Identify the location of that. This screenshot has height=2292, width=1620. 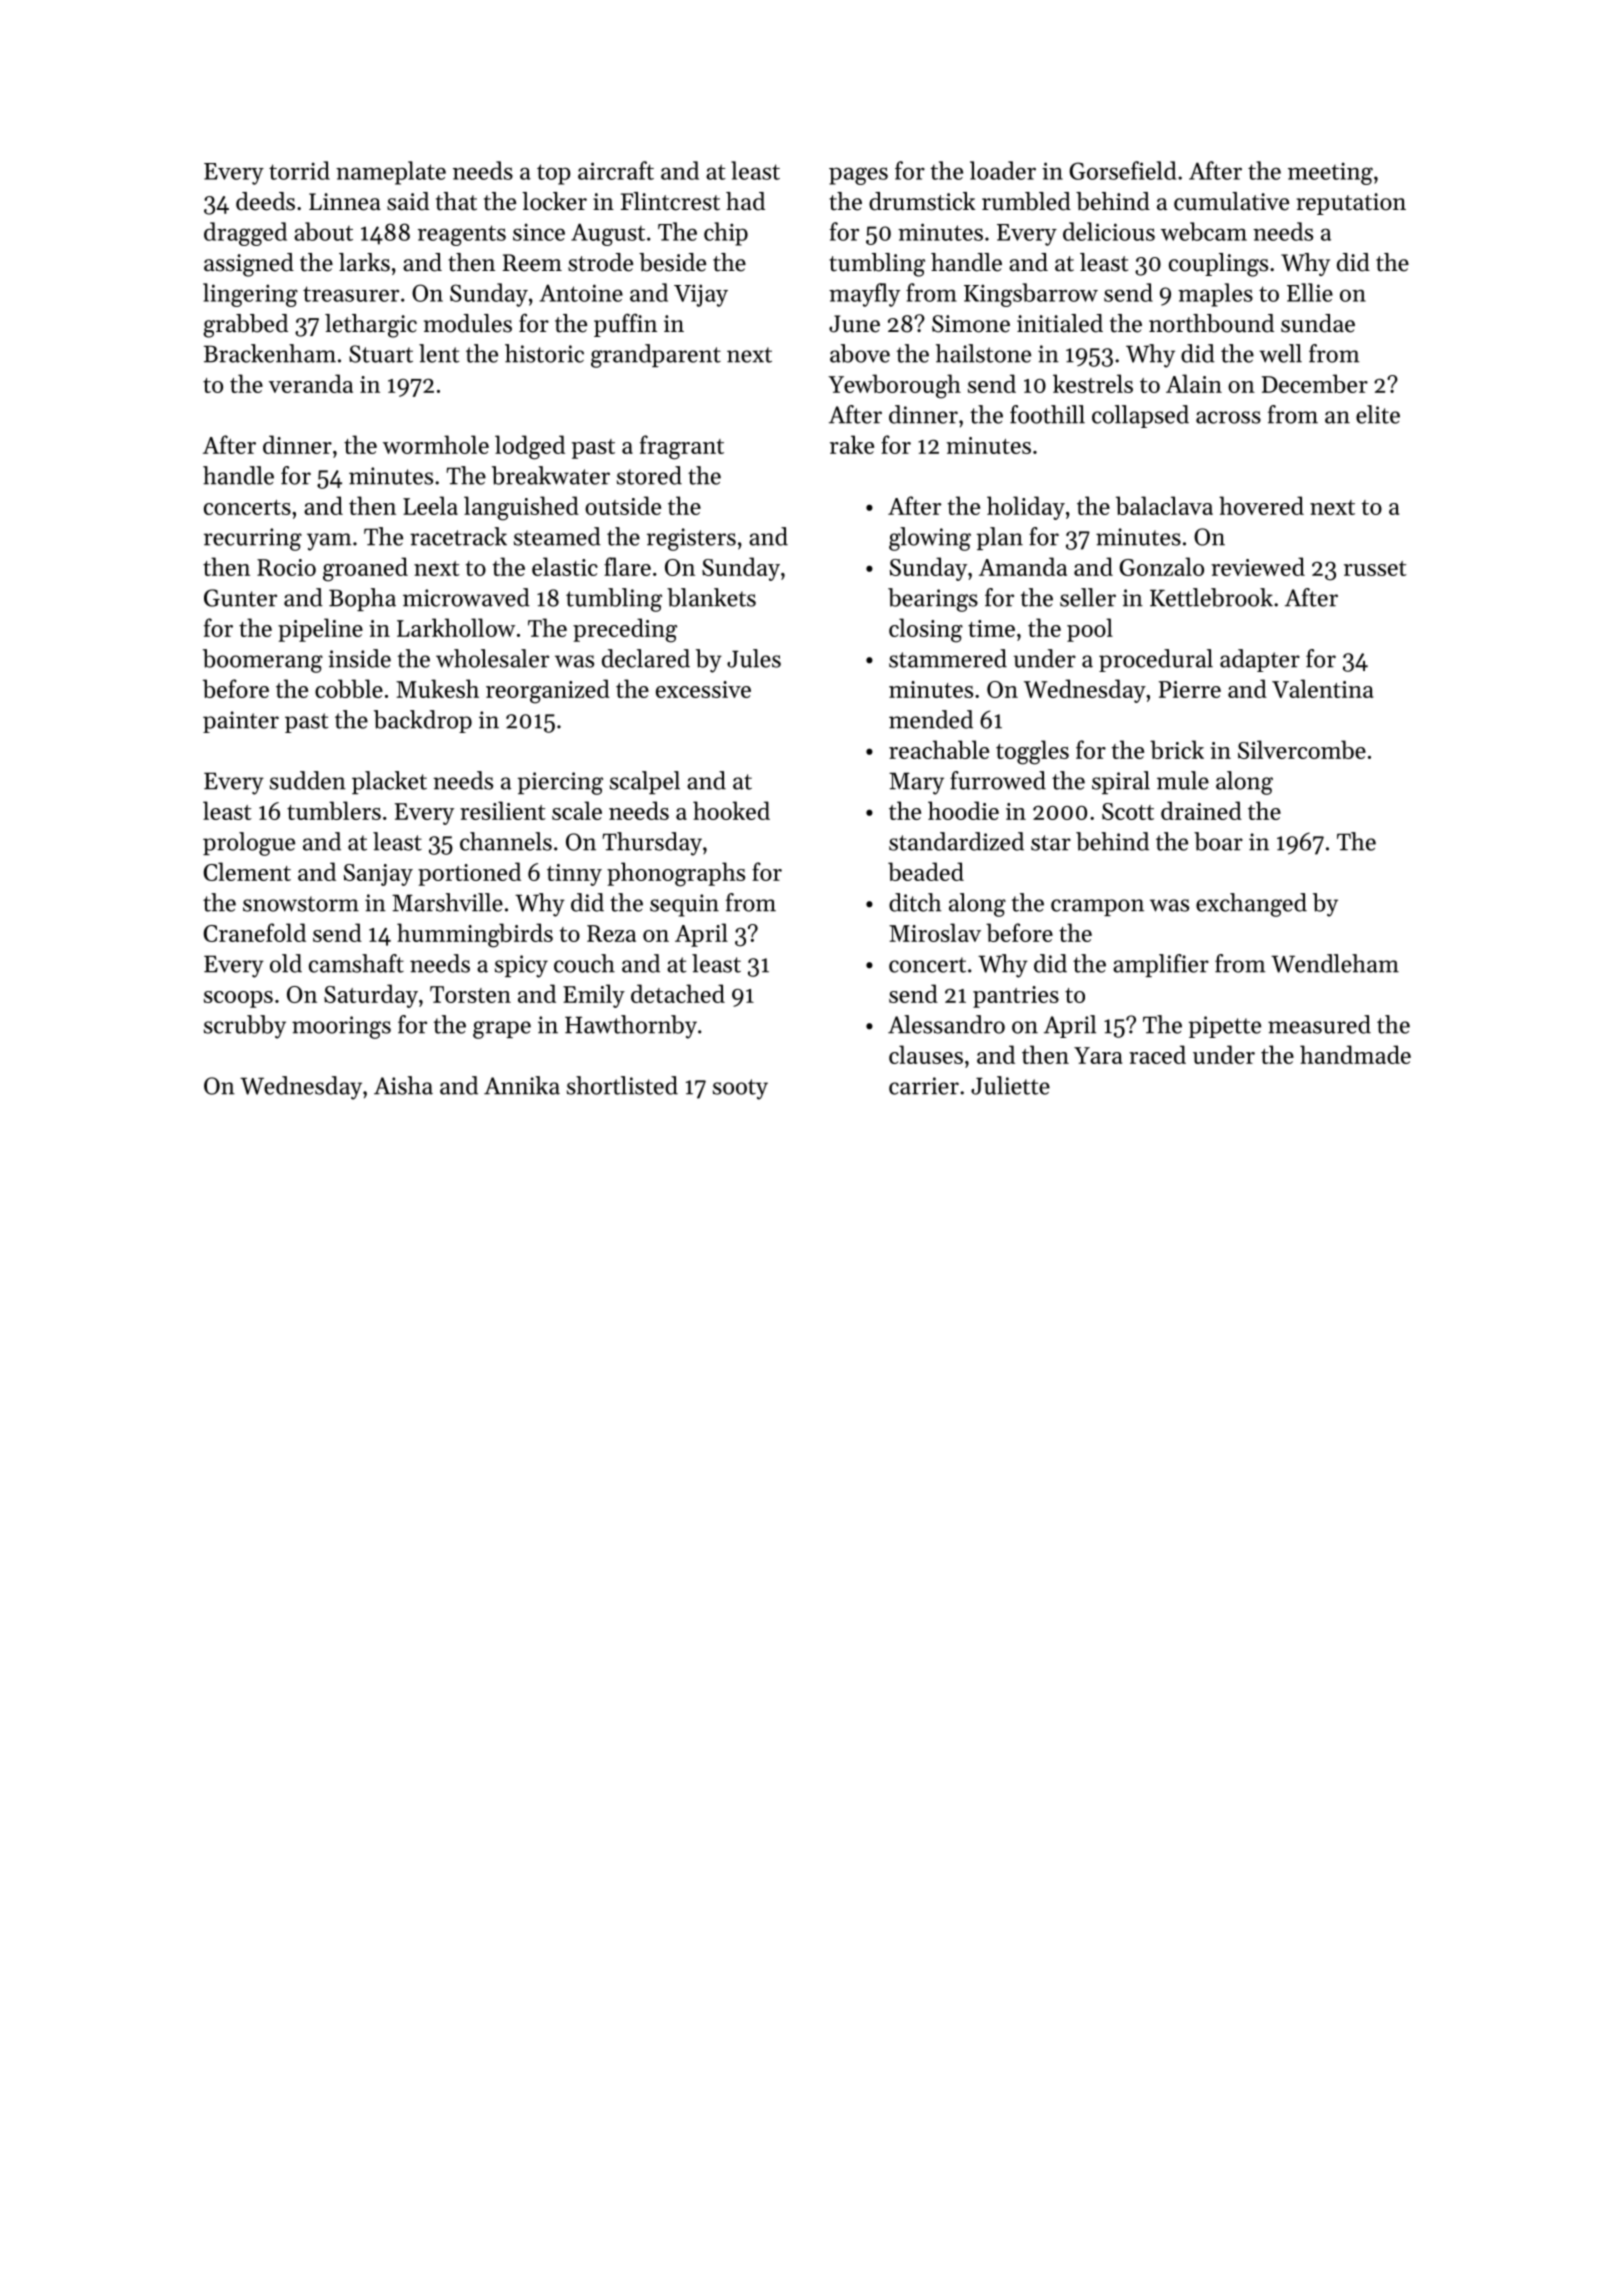
(456, 201).
